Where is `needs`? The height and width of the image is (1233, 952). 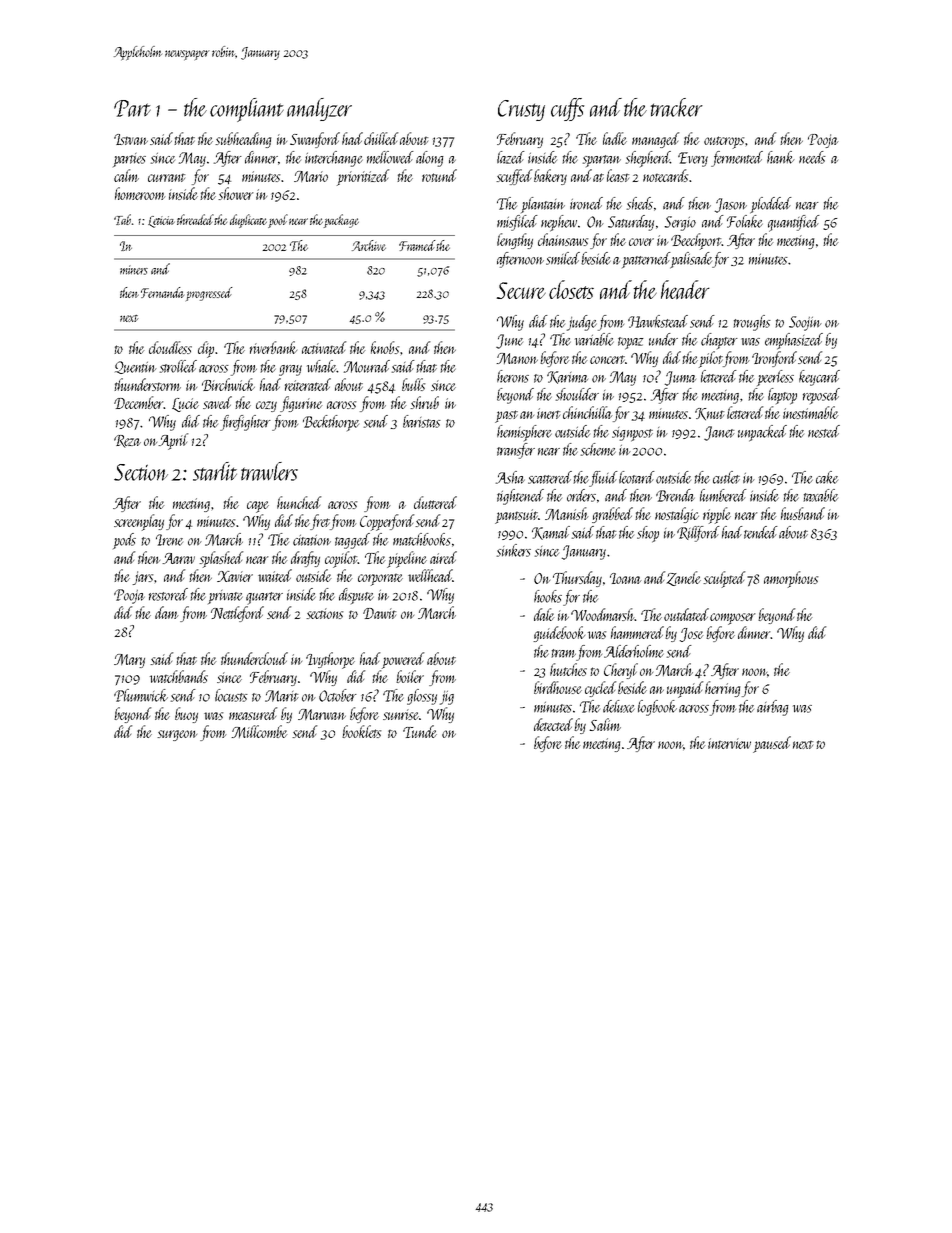 needs is located at coordinates (812, 157).
